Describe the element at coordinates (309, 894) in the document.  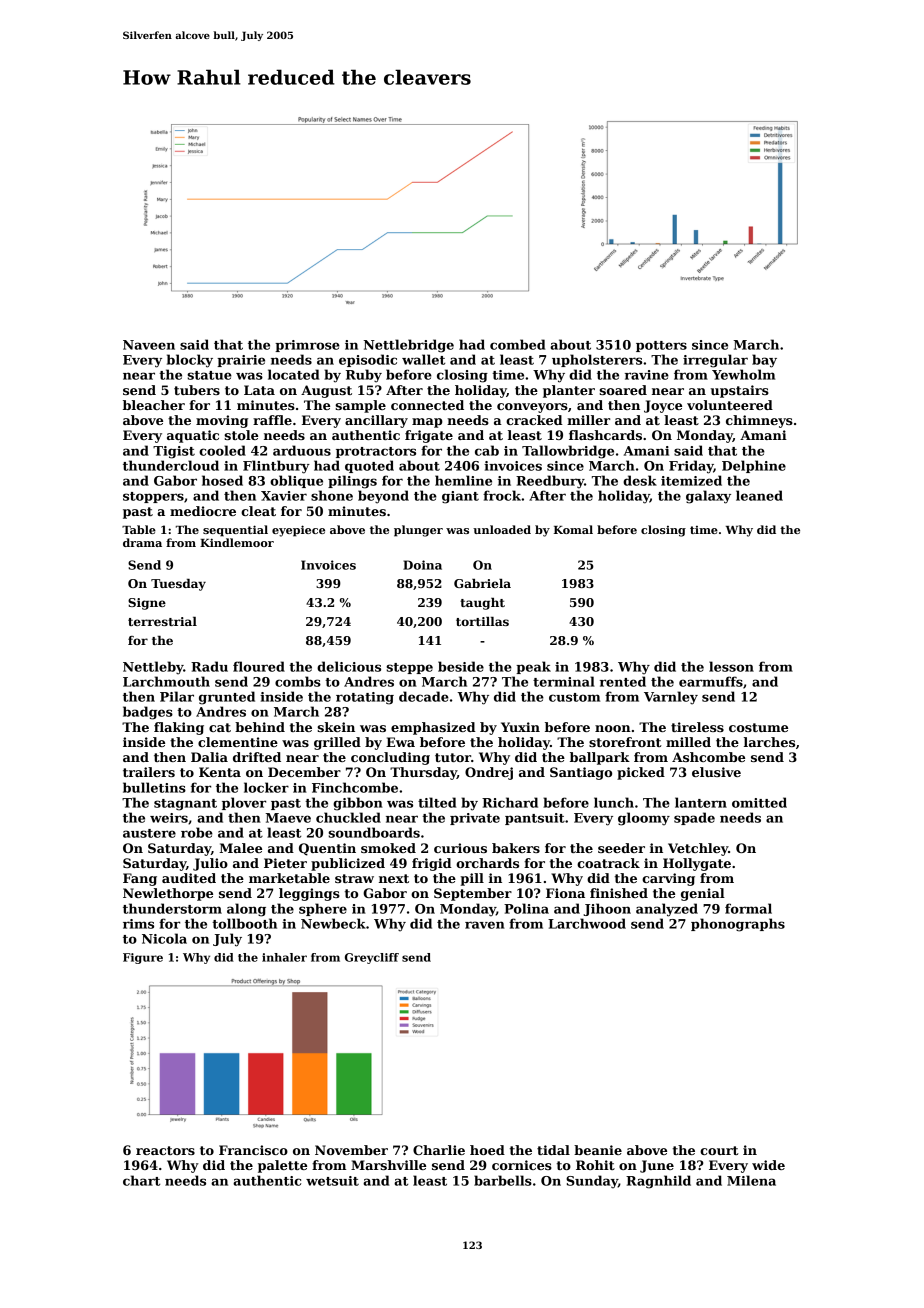
I see `leggings` at that location.
